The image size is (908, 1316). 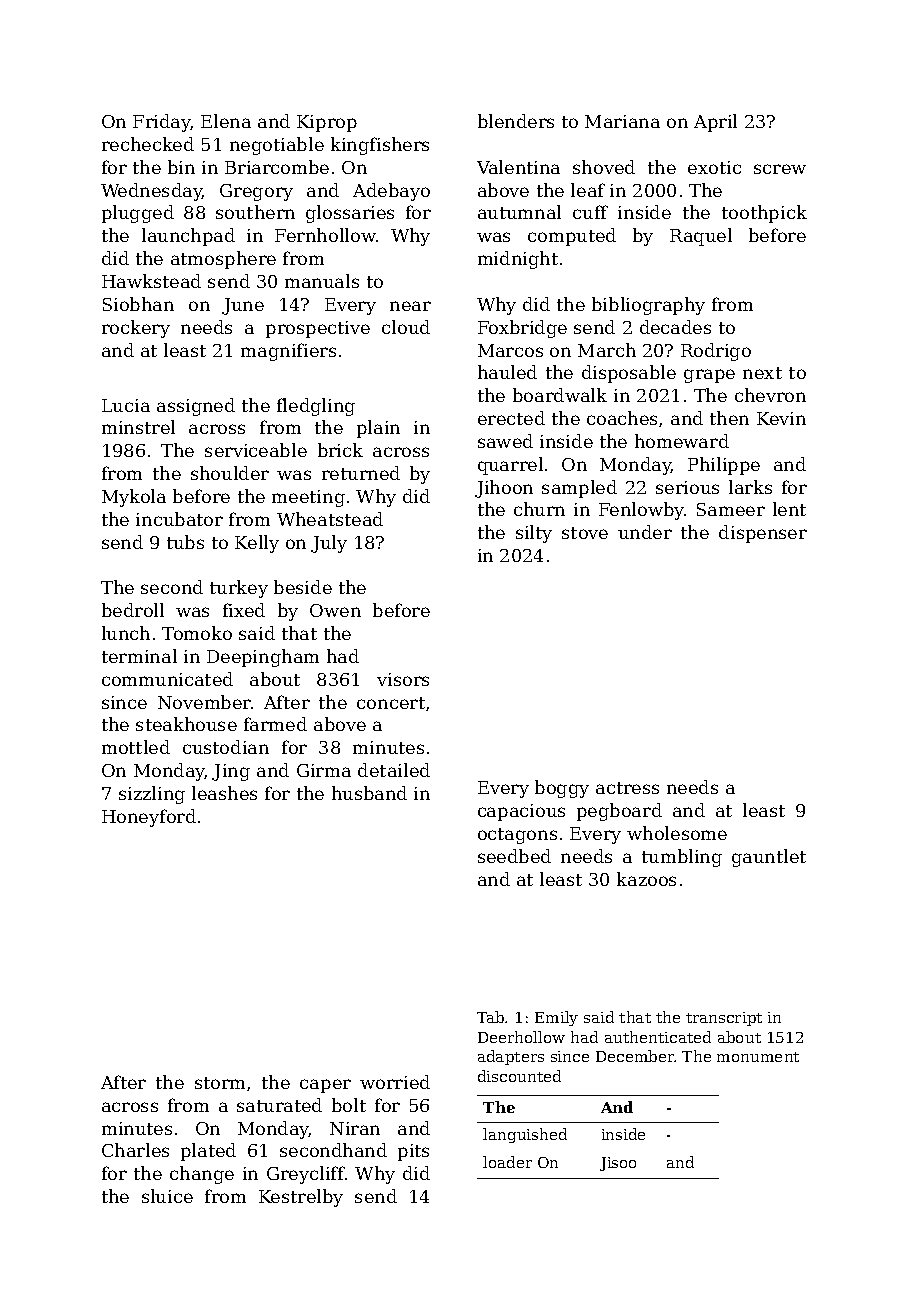 What do you see at coordinates (350, 214) in the page?
I see `glossaries` at bounding box center [350, 214].
